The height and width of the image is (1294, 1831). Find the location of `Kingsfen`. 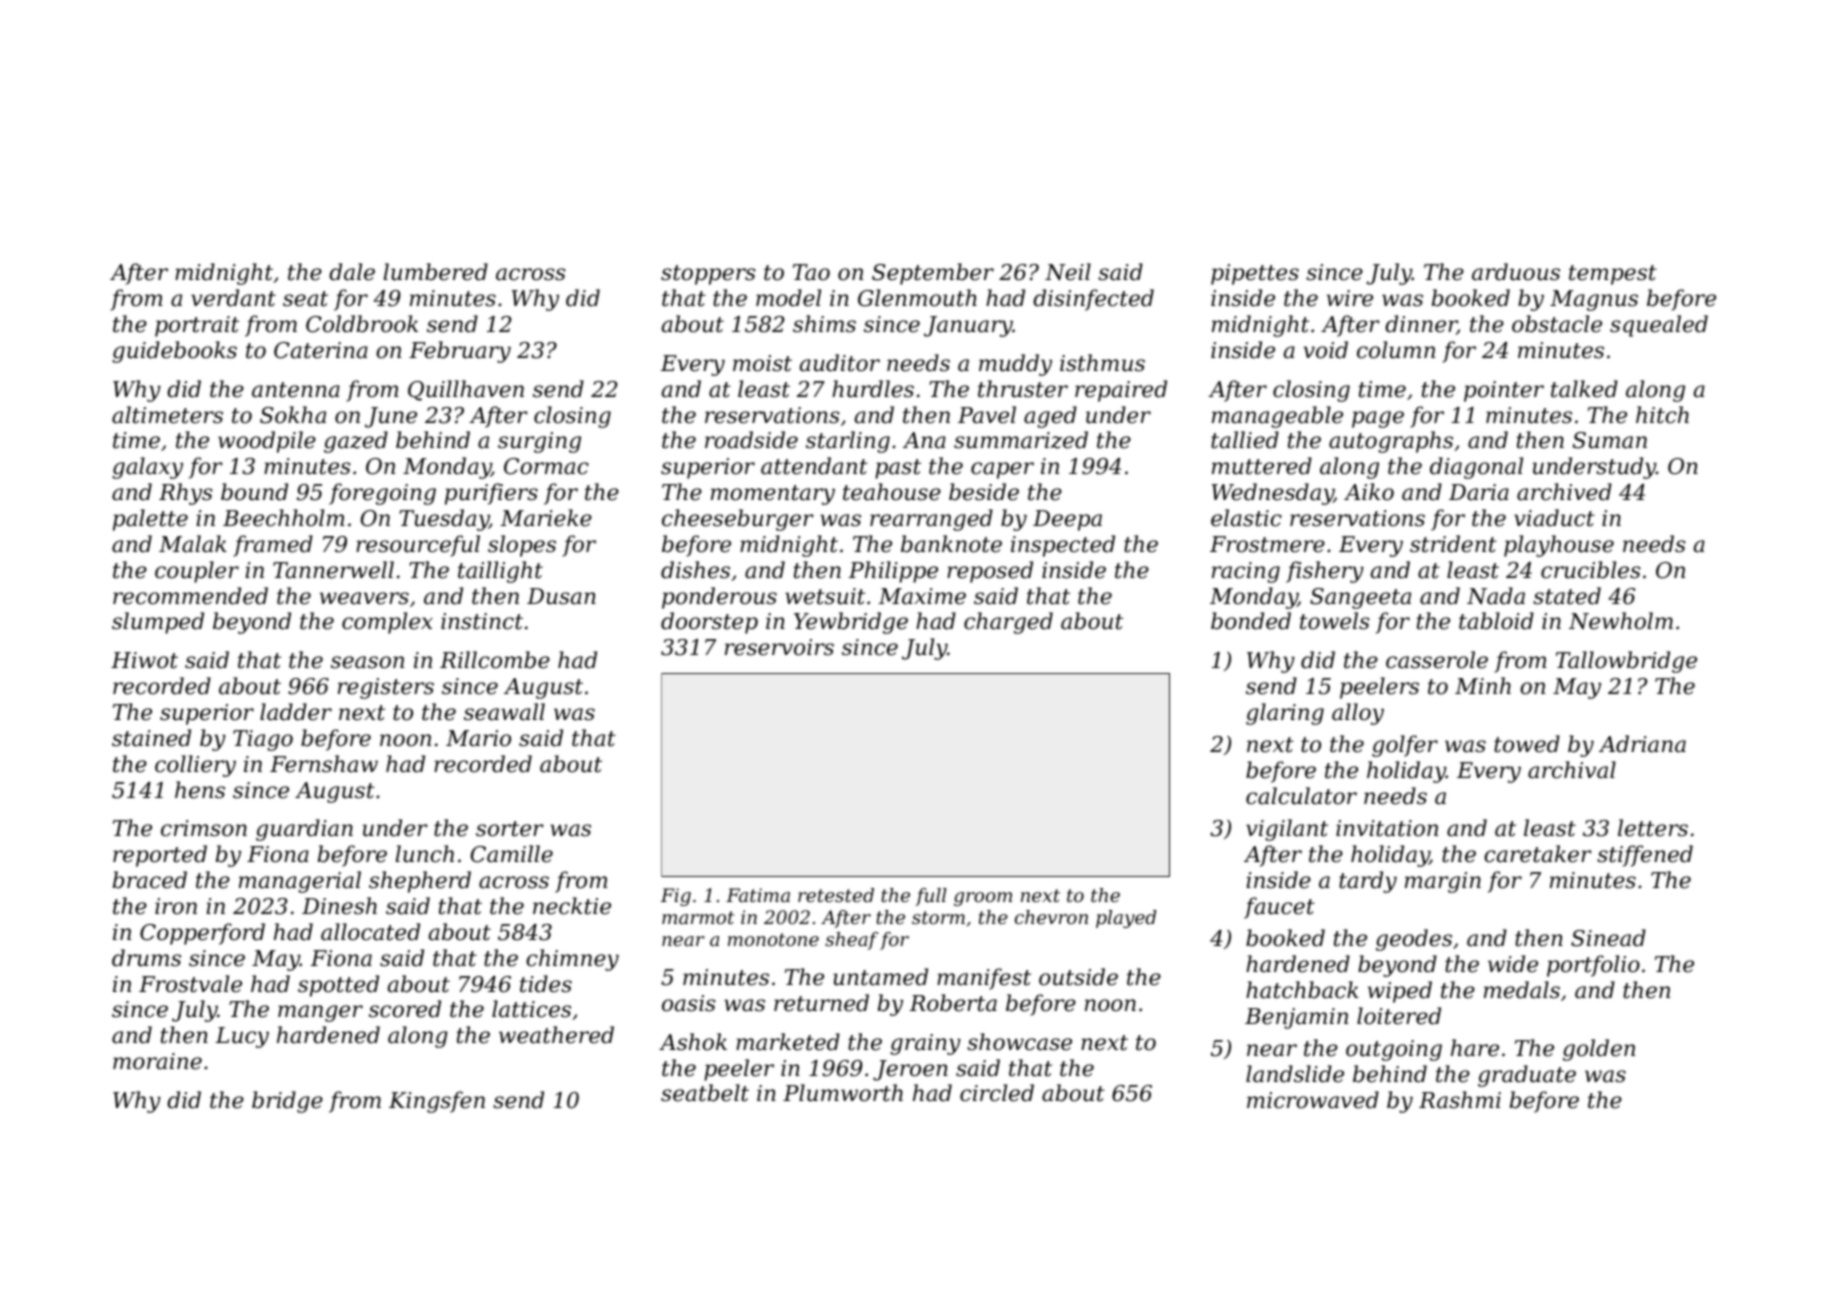

Kingsfen is located at coordinates (437, 1102).
